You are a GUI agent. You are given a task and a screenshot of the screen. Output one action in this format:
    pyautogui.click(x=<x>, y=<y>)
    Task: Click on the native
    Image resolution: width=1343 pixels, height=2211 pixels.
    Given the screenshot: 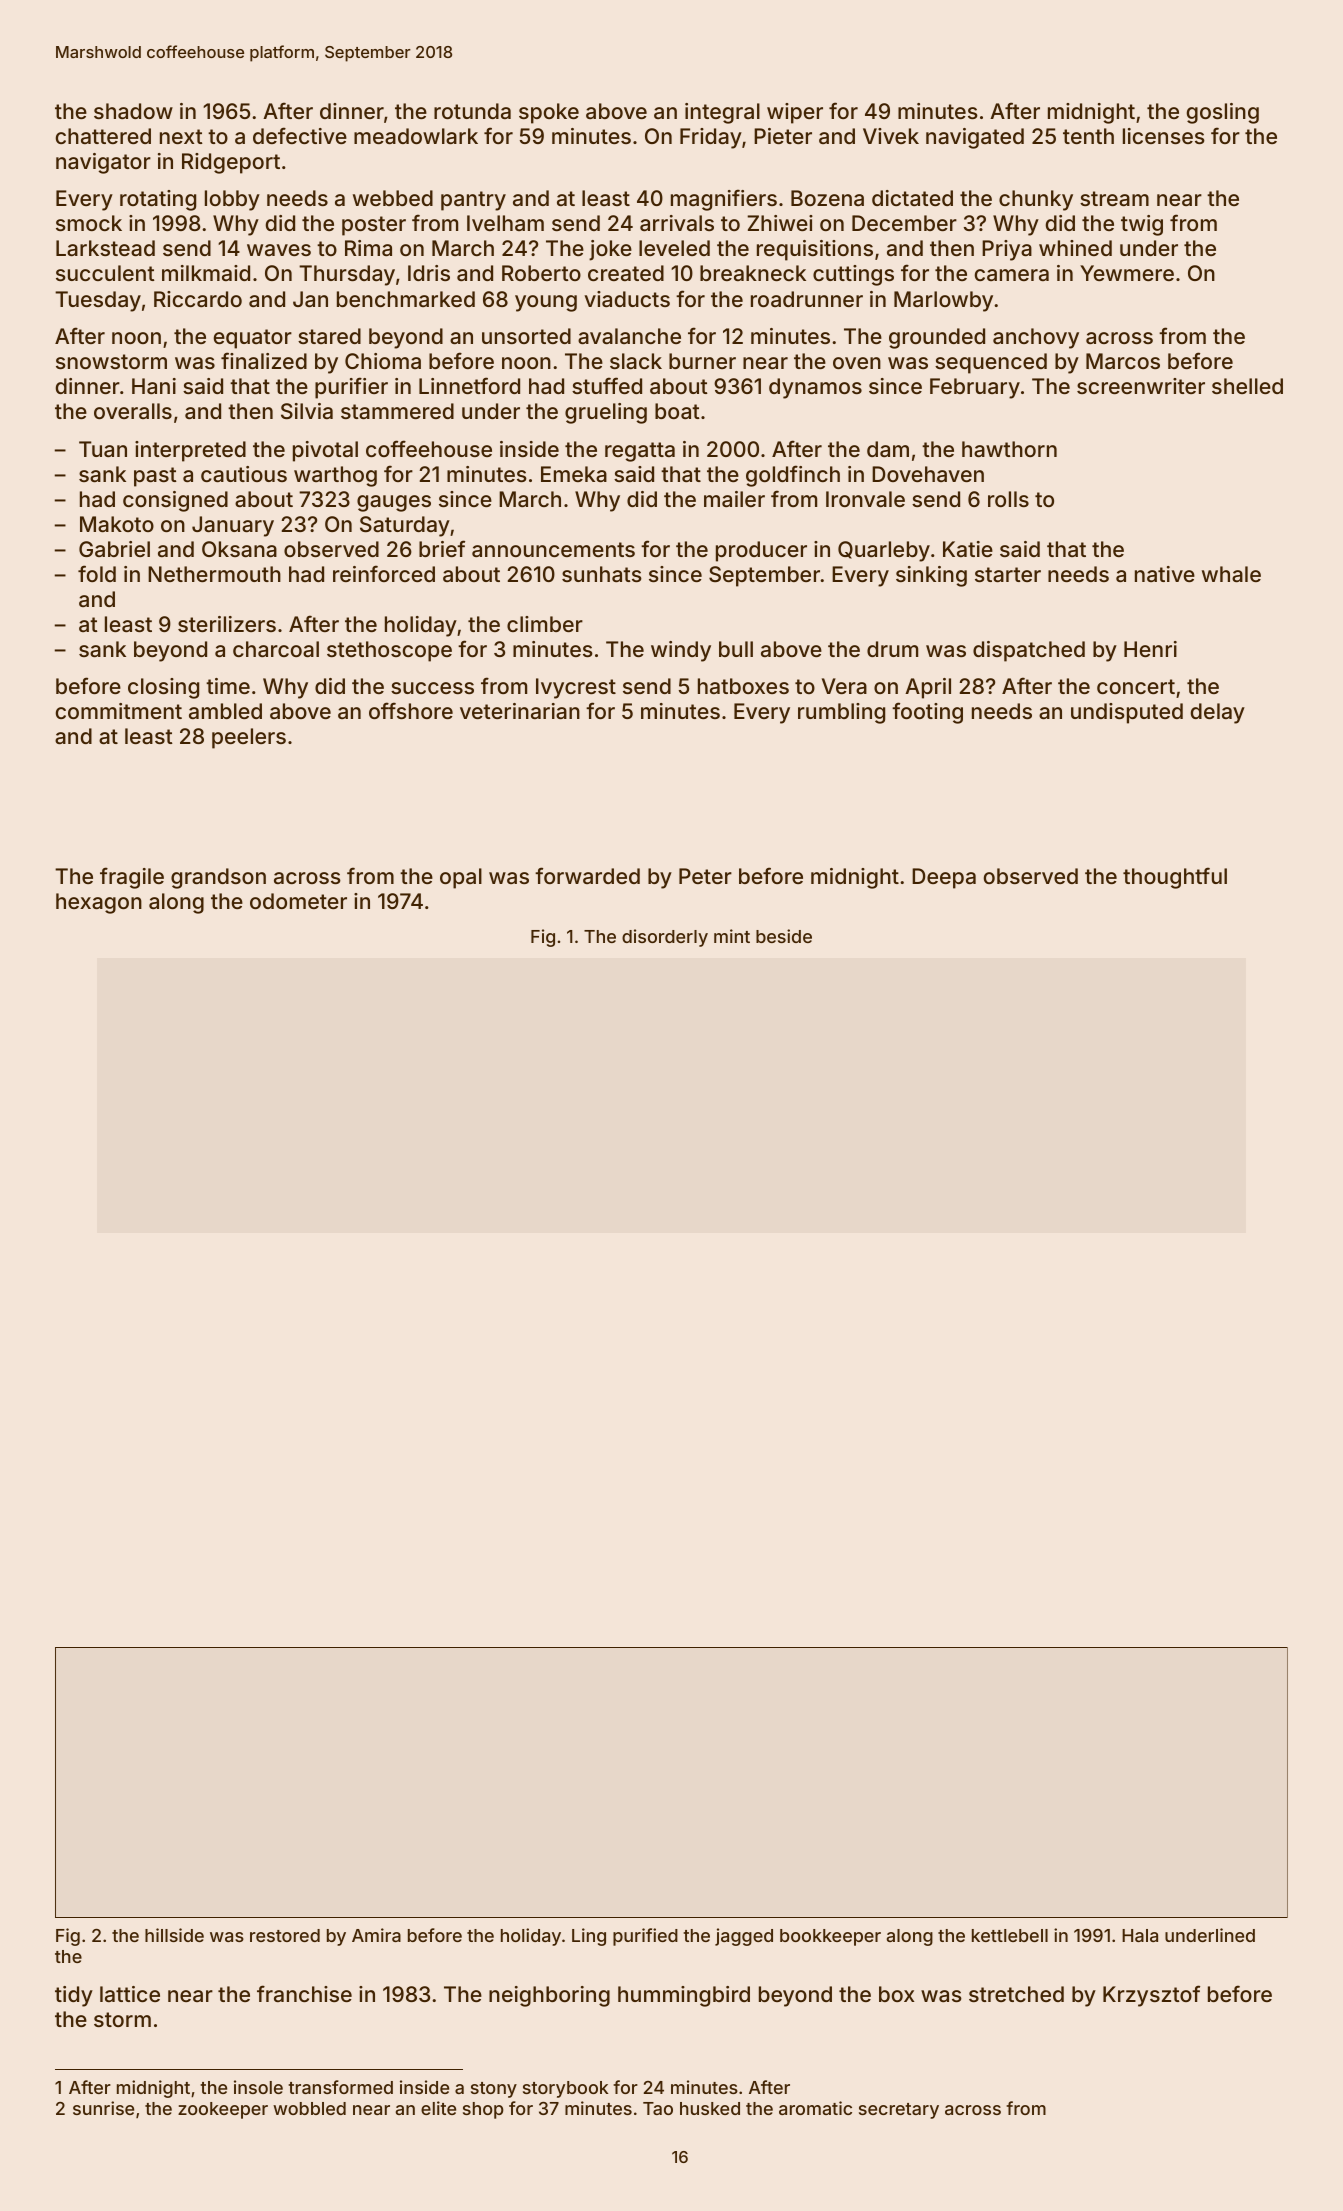 What is the action you would take?
    pyautogui.click(x=1165, y=574)
